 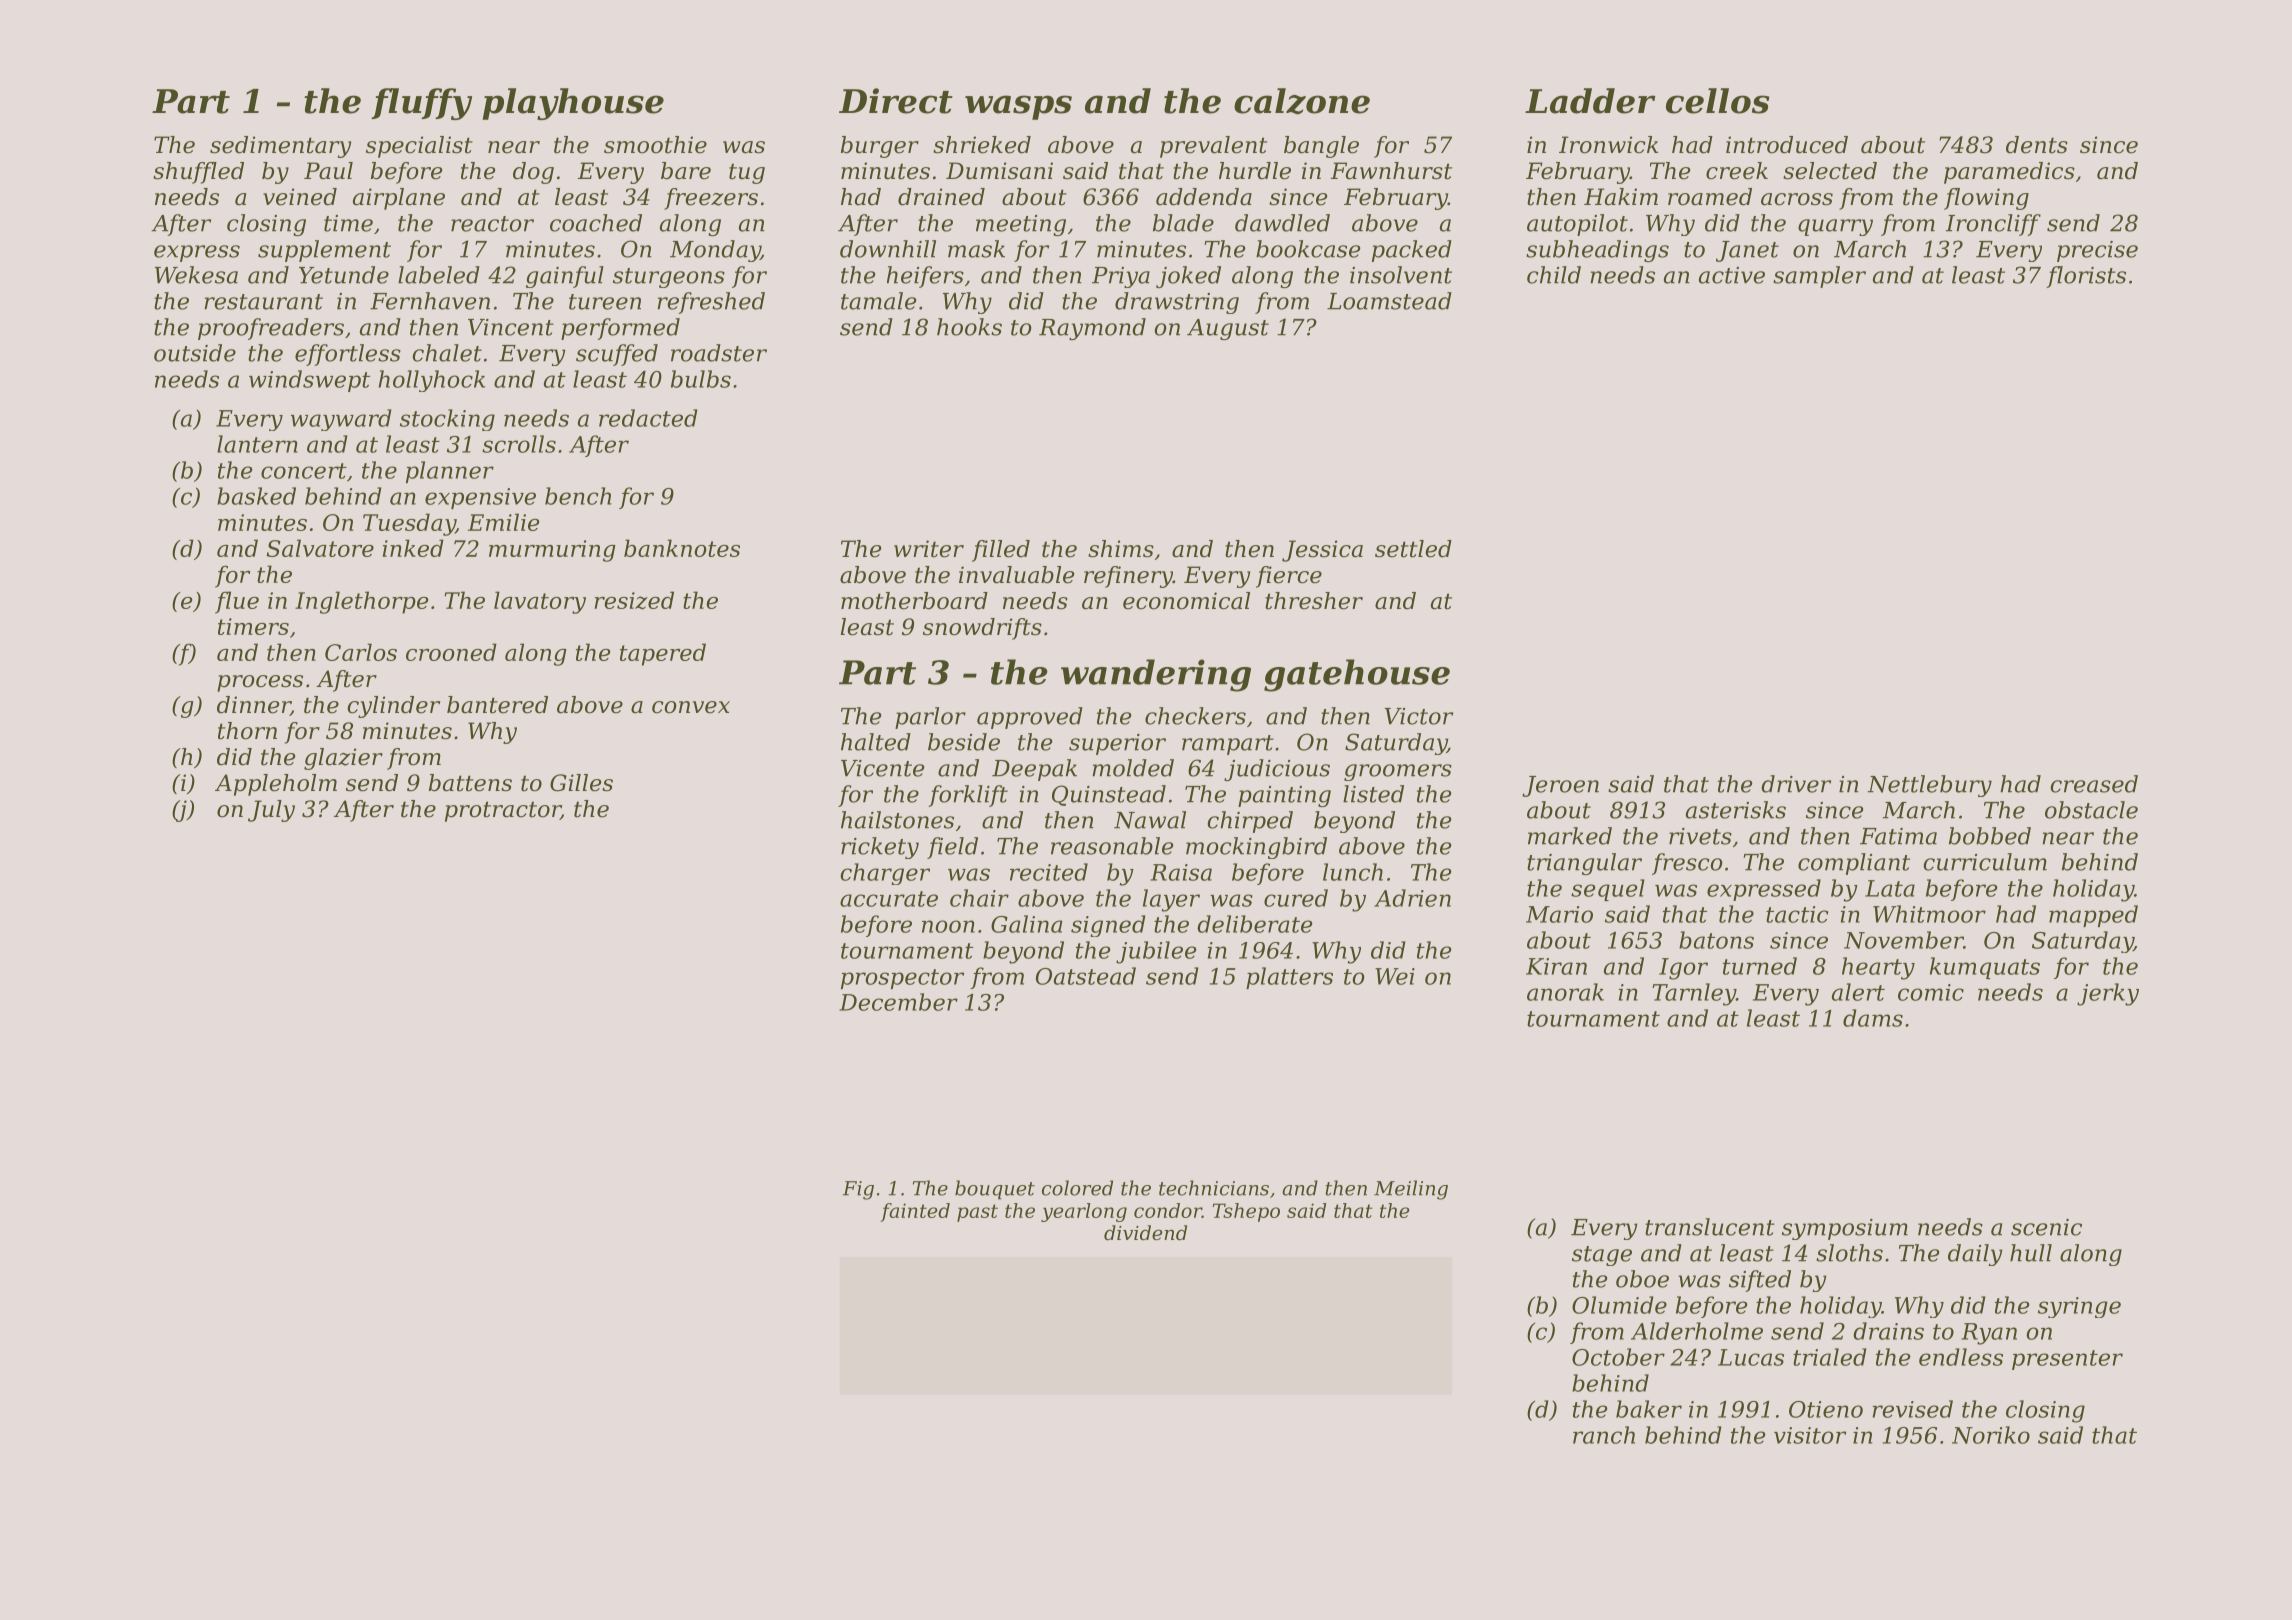 I want to click on inked, so click(x=413, y=548).
